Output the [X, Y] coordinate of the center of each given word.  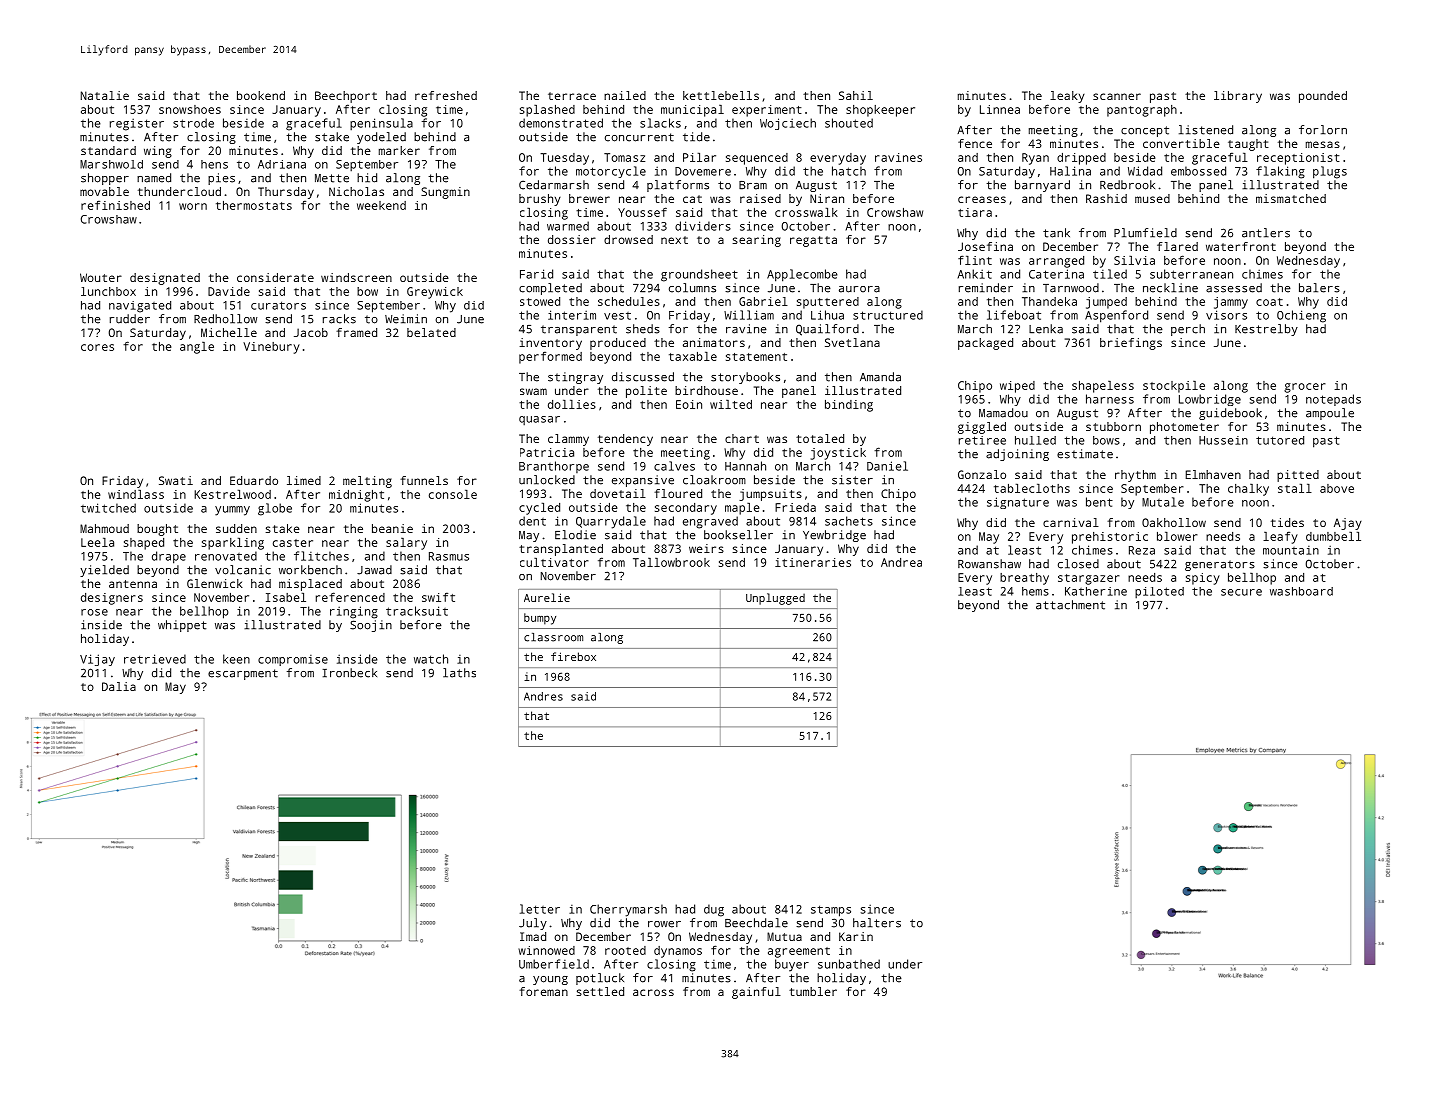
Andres [543, 696]
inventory [550, 344]
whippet [182, 626]
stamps [831, 911]
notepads [1333, 400]
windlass [136, 494]
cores [97, 347]
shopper [105, 179]
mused [1152, 198]
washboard [1301, 591]
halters [877, 923]
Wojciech [788, 124]
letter [540, 909]
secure [1241, 592]
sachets [849, 521]
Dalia [119, 686]
